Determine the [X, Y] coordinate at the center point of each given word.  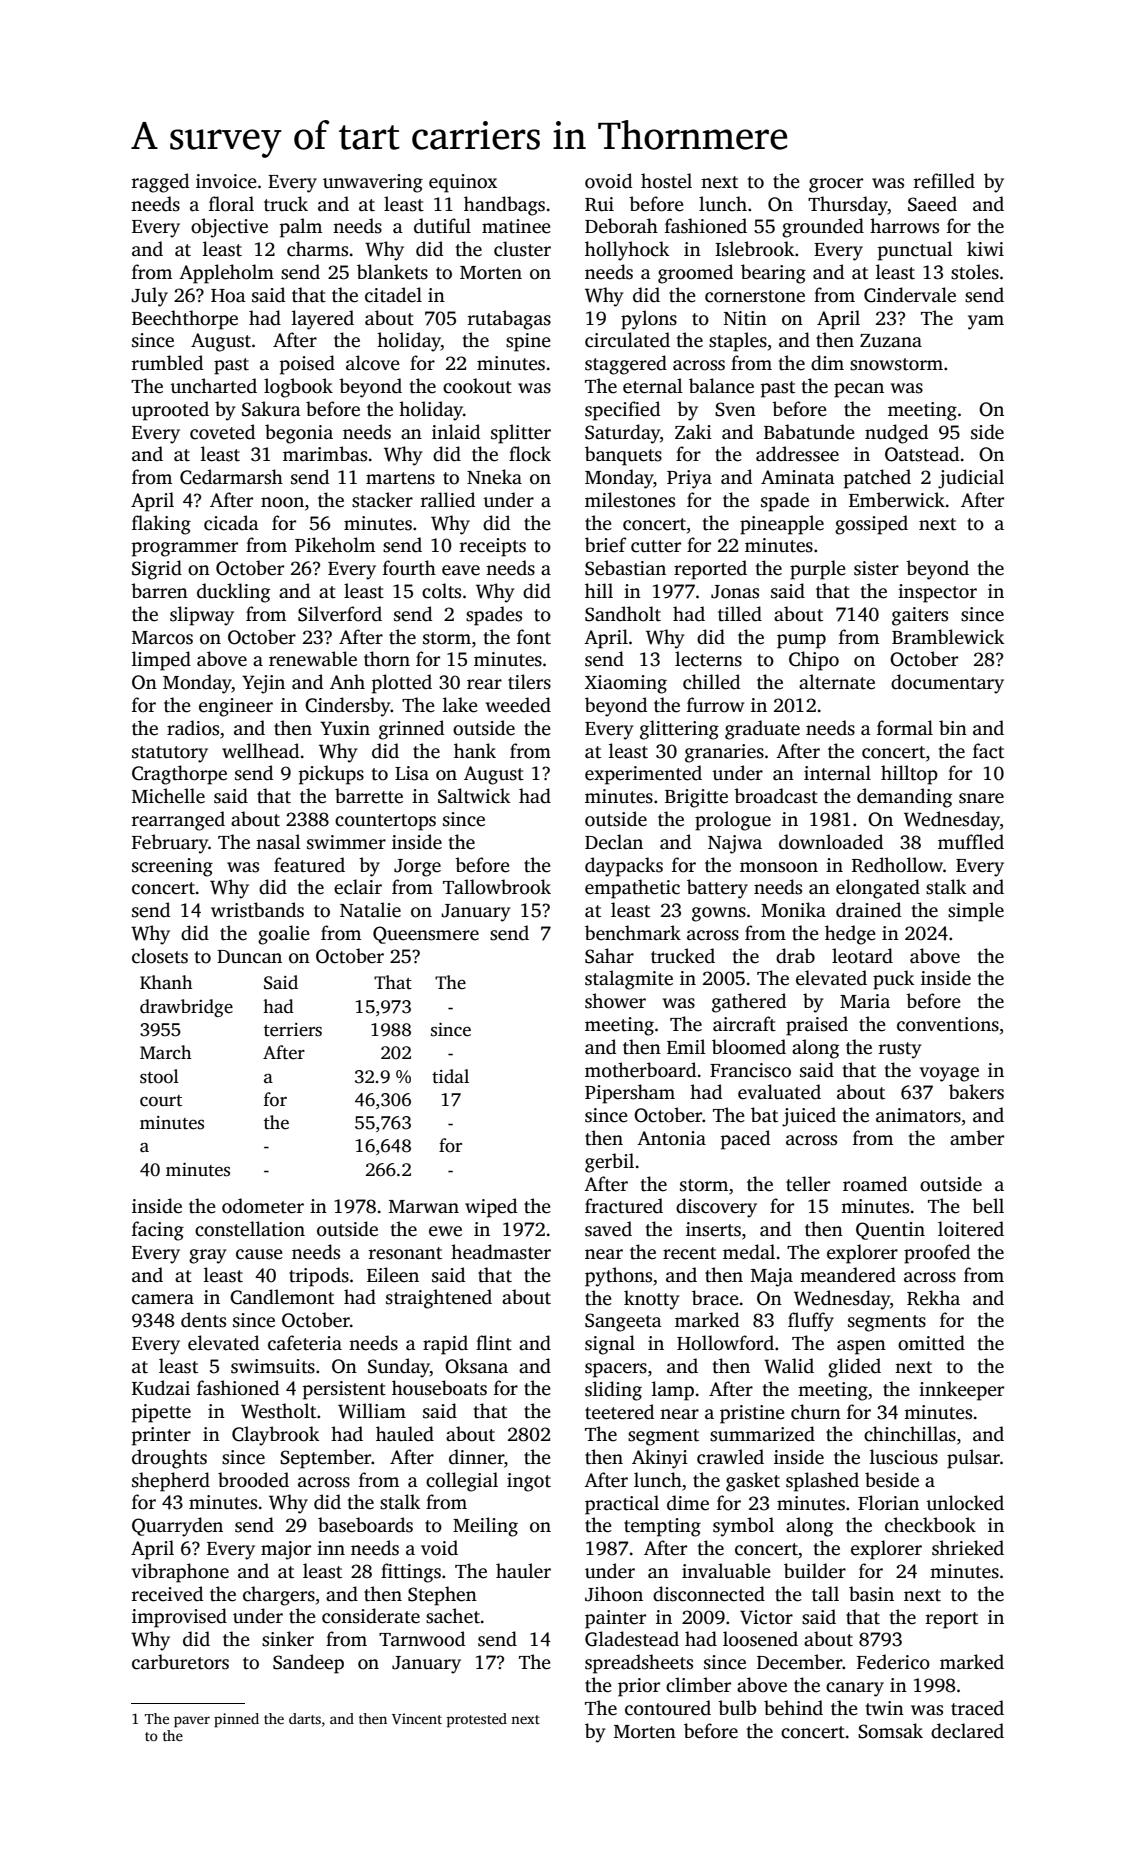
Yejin [263, 684]
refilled [944, 181]
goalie [284, 935]
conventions [948, 1024]
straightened [439, 1299]
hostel [666, 181]
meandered [848, 1275]
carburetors [180, 1662]
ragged [160, 183]
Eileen [393, 1275]
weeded [518, 705]
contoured [668, 1708]
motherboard [640, 1070]
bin [953, 727]
